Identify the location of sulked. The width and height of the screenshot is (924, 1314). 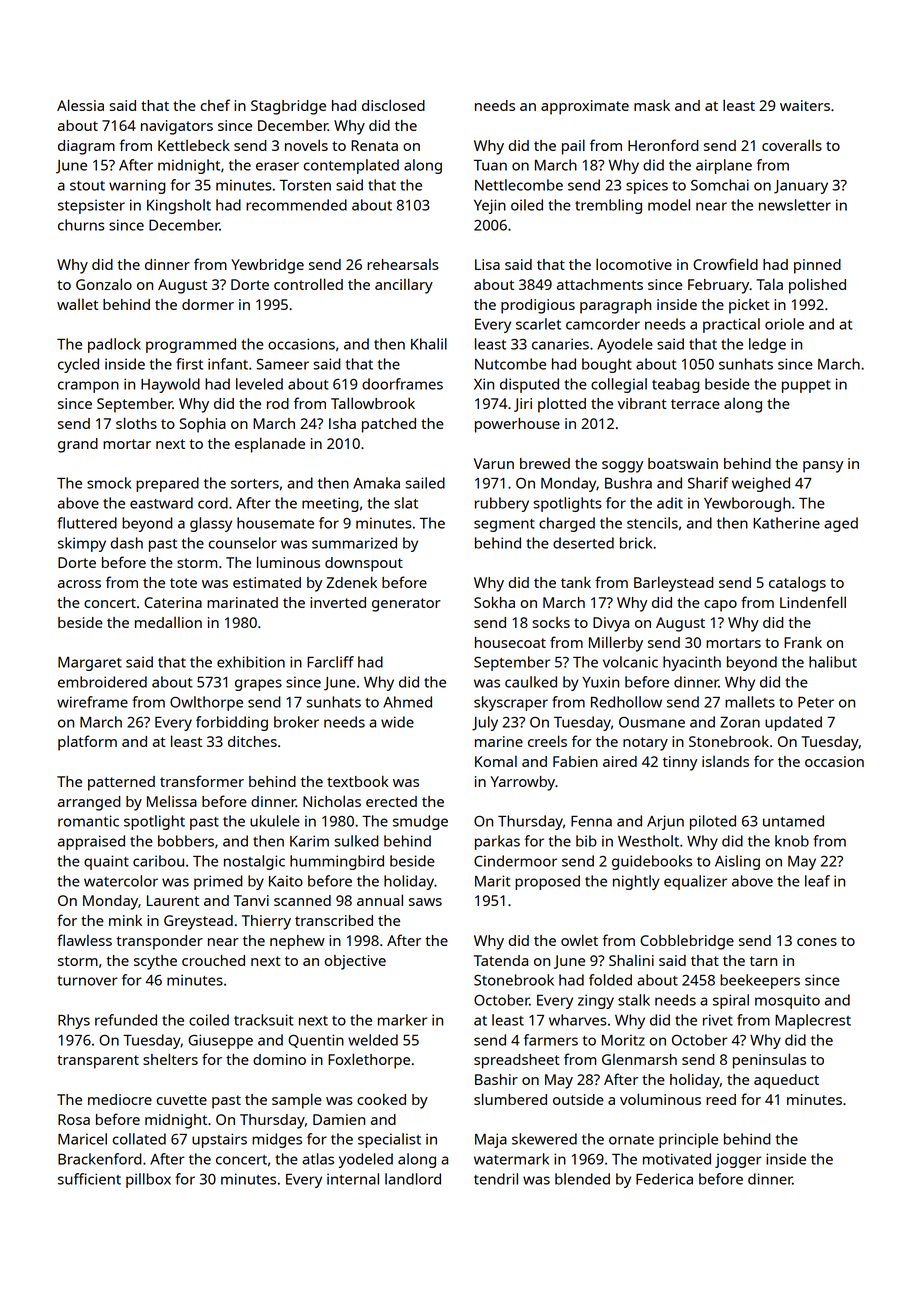
(356, 841).
